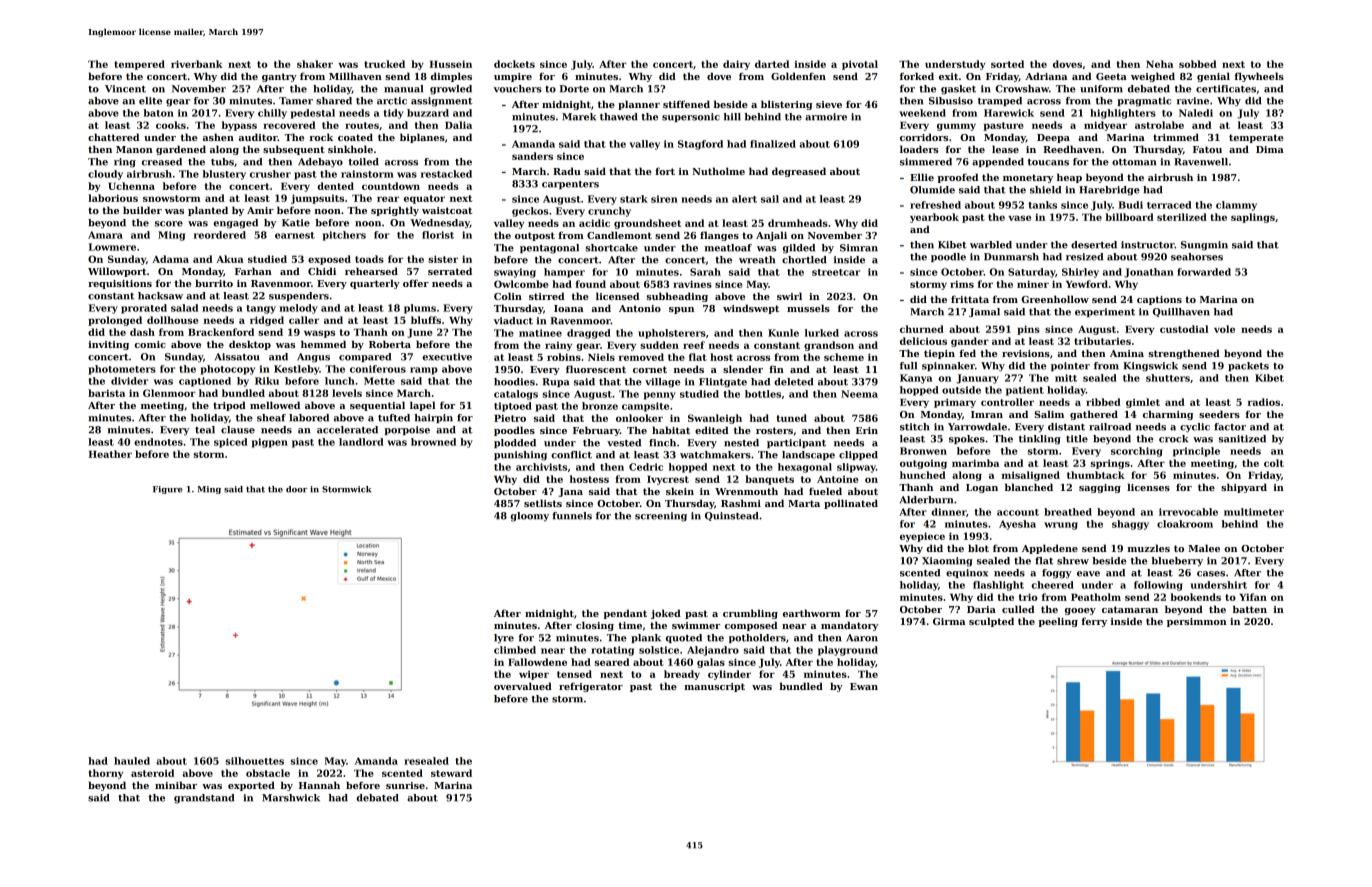 The width and height of the screenshot is (1372, 887). Describe the element at coordinates (981, 609) in the screenshot. I see `Daria` at that location.
